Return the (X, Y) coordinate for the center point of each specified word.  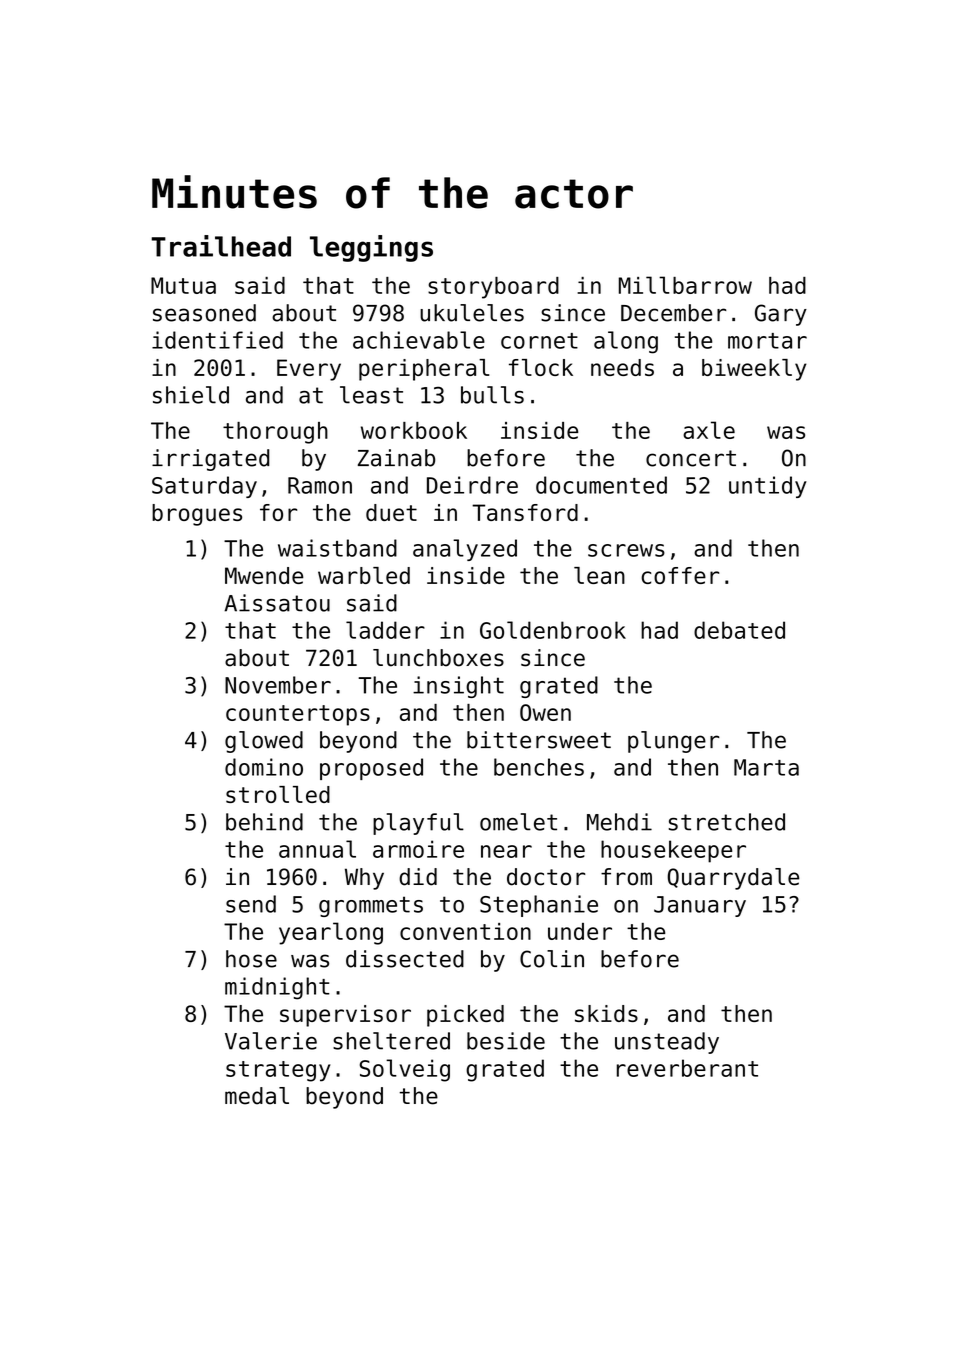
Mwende (264, 575)
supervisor (345, 1016)
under (580, 931)
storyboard (493, 288)
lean (599, 575)
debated (739, 630)
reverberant (687, 1068)
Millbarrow (685, 285)
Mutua (183, 285)
